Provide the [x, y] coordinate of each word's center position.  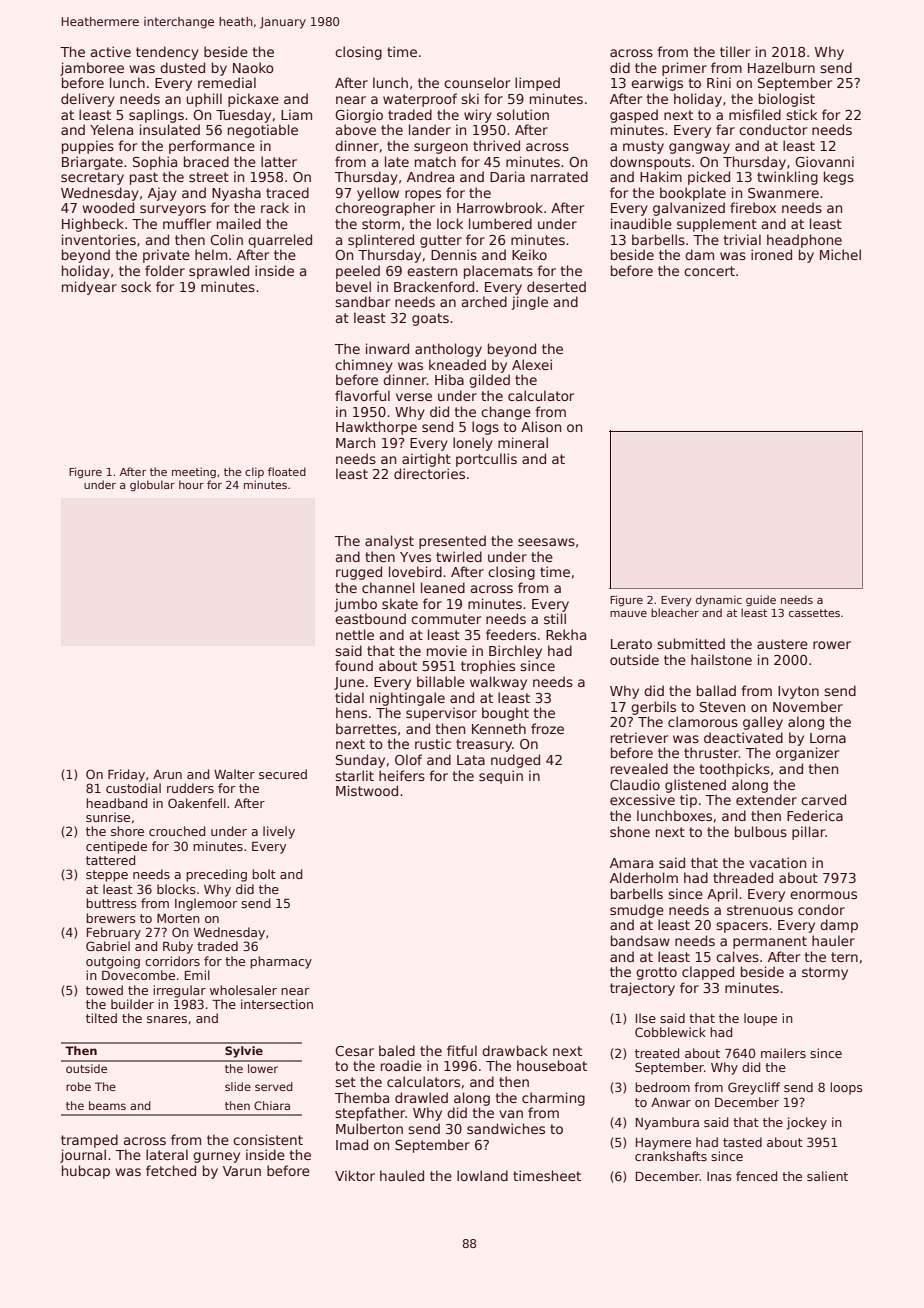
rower [832, 645]
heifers [402, 775]
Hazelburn [781, 67]
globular [152, 485]
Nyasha [236, 194]
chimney [364, 366]
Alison [541, 426]
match [435, 161]
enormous [823, 895]
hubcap [86, 1172]
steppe [107, 876]
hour [191, 484]
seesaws [546, 542]
